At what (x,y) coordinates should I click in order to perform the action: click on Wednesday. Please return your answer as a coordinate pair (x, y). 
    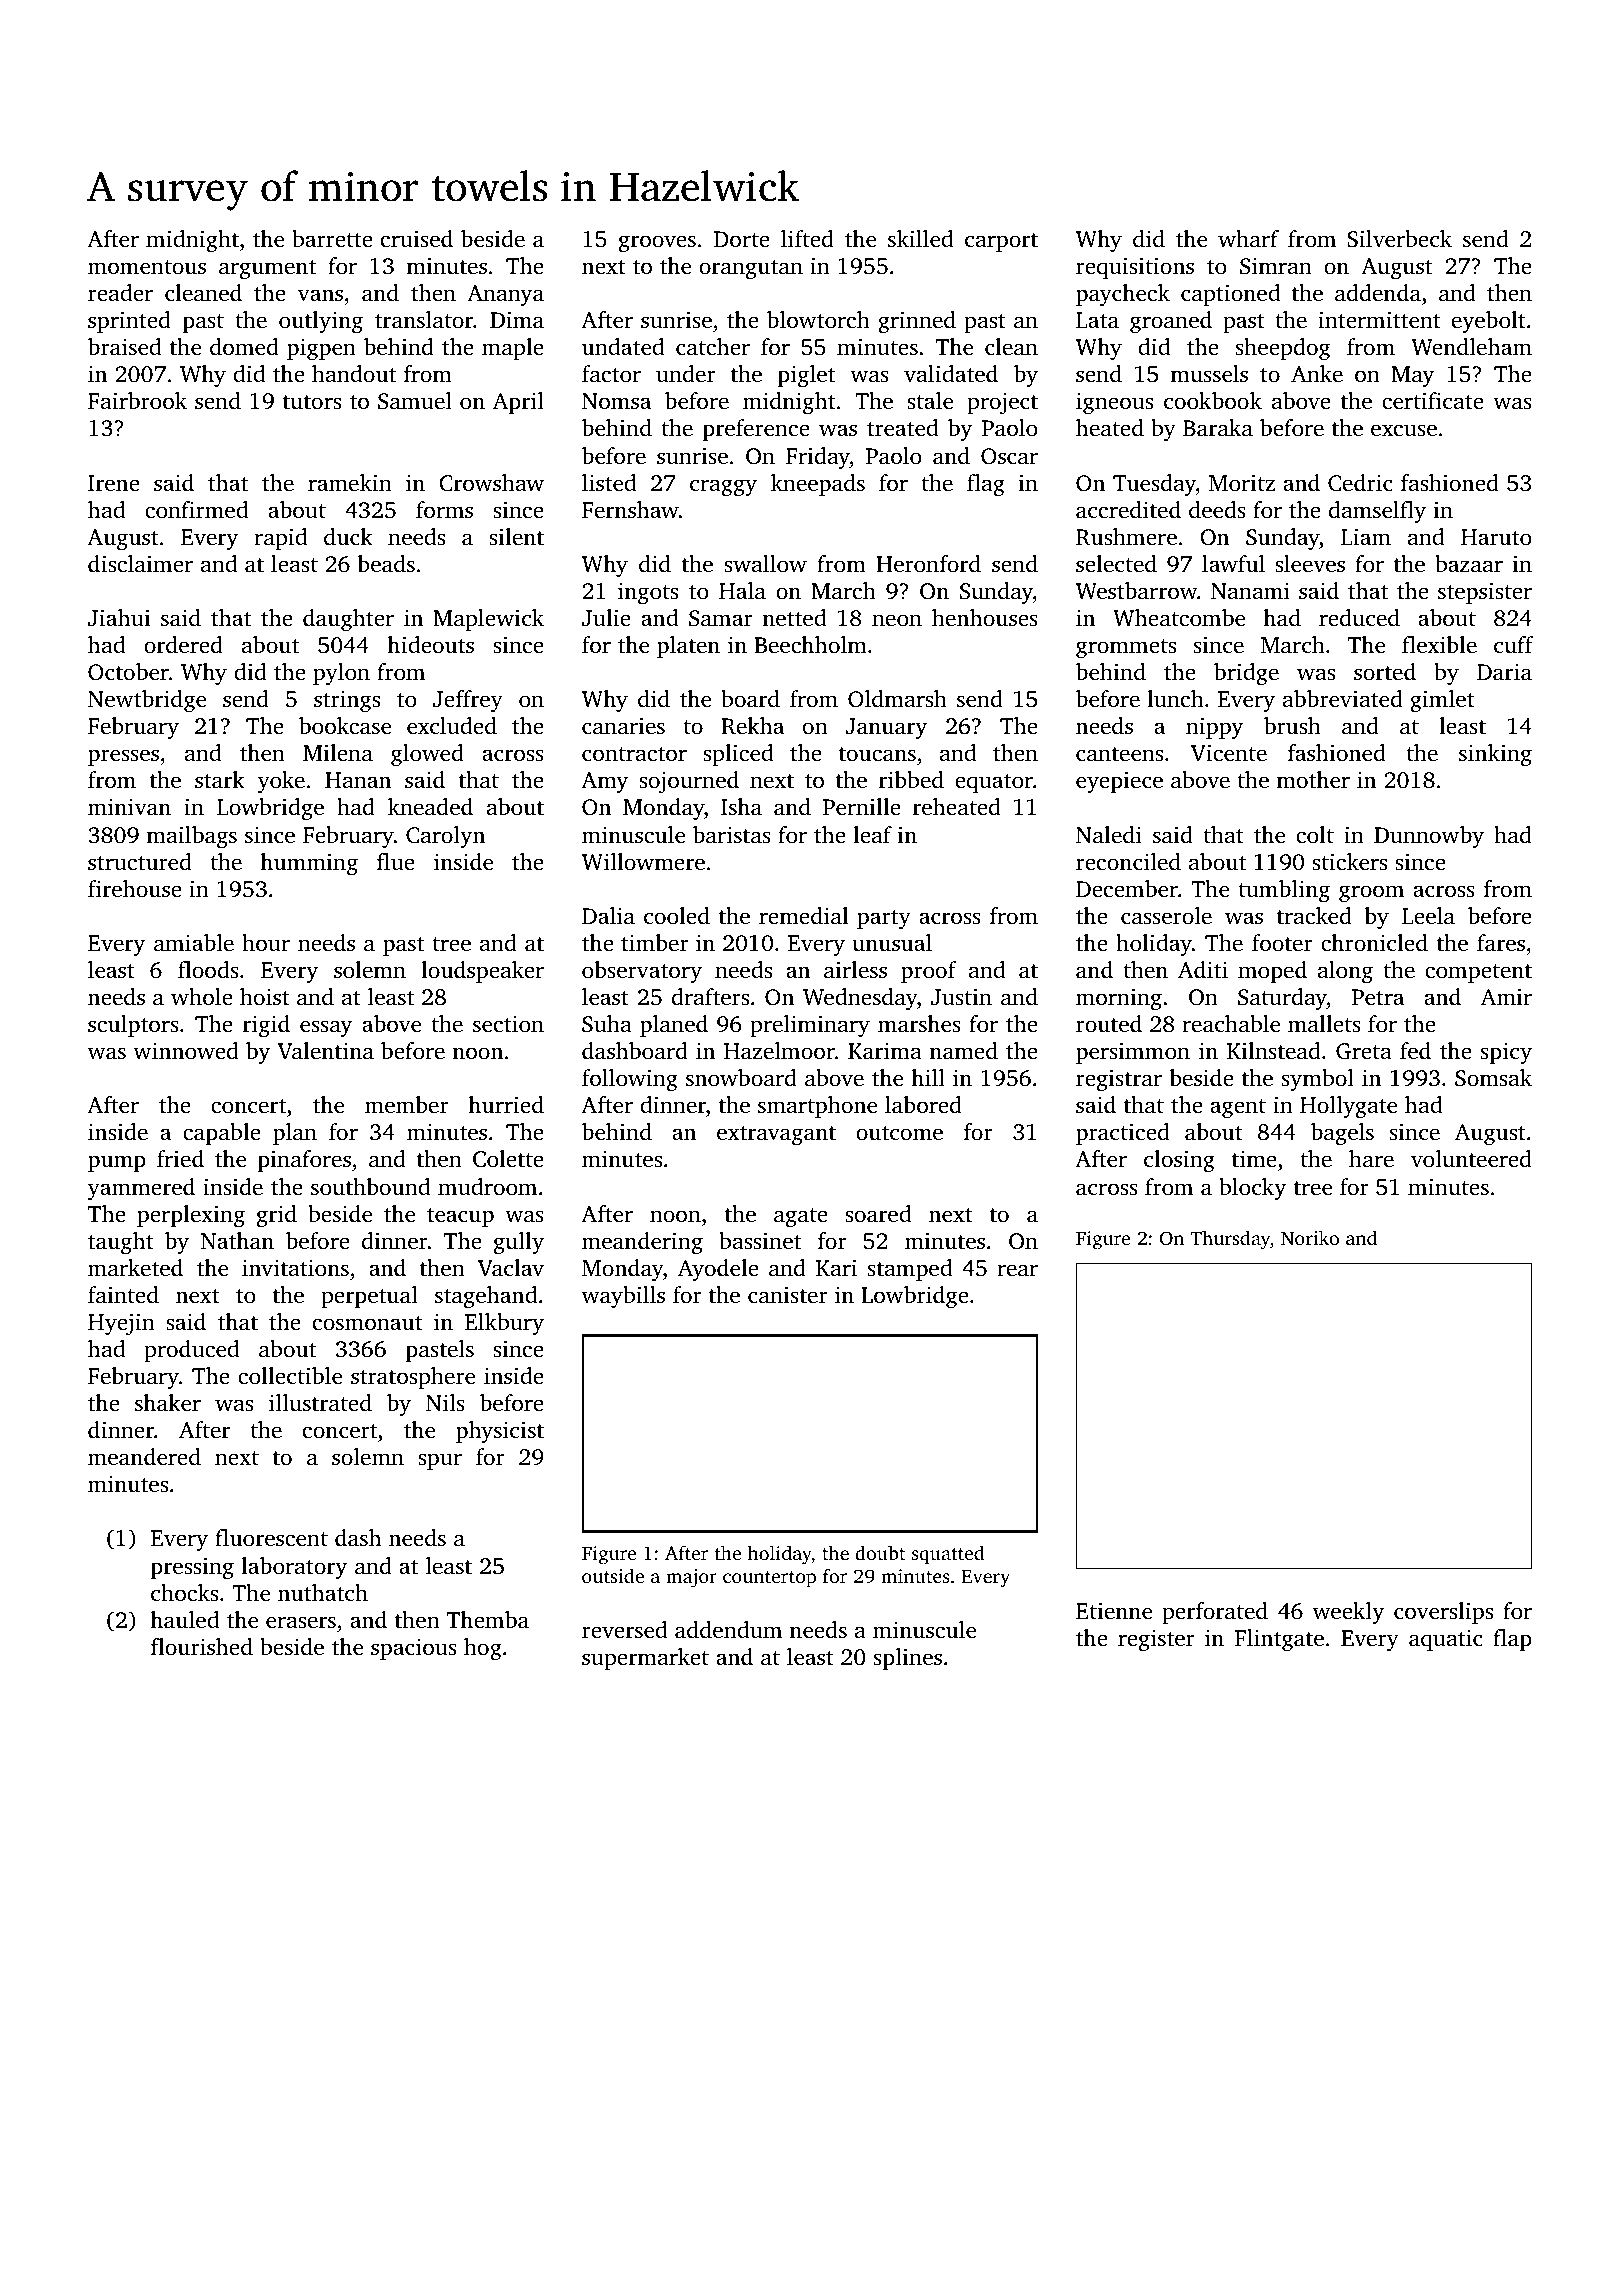
    Looking at the image, I should click on (860, 999).
